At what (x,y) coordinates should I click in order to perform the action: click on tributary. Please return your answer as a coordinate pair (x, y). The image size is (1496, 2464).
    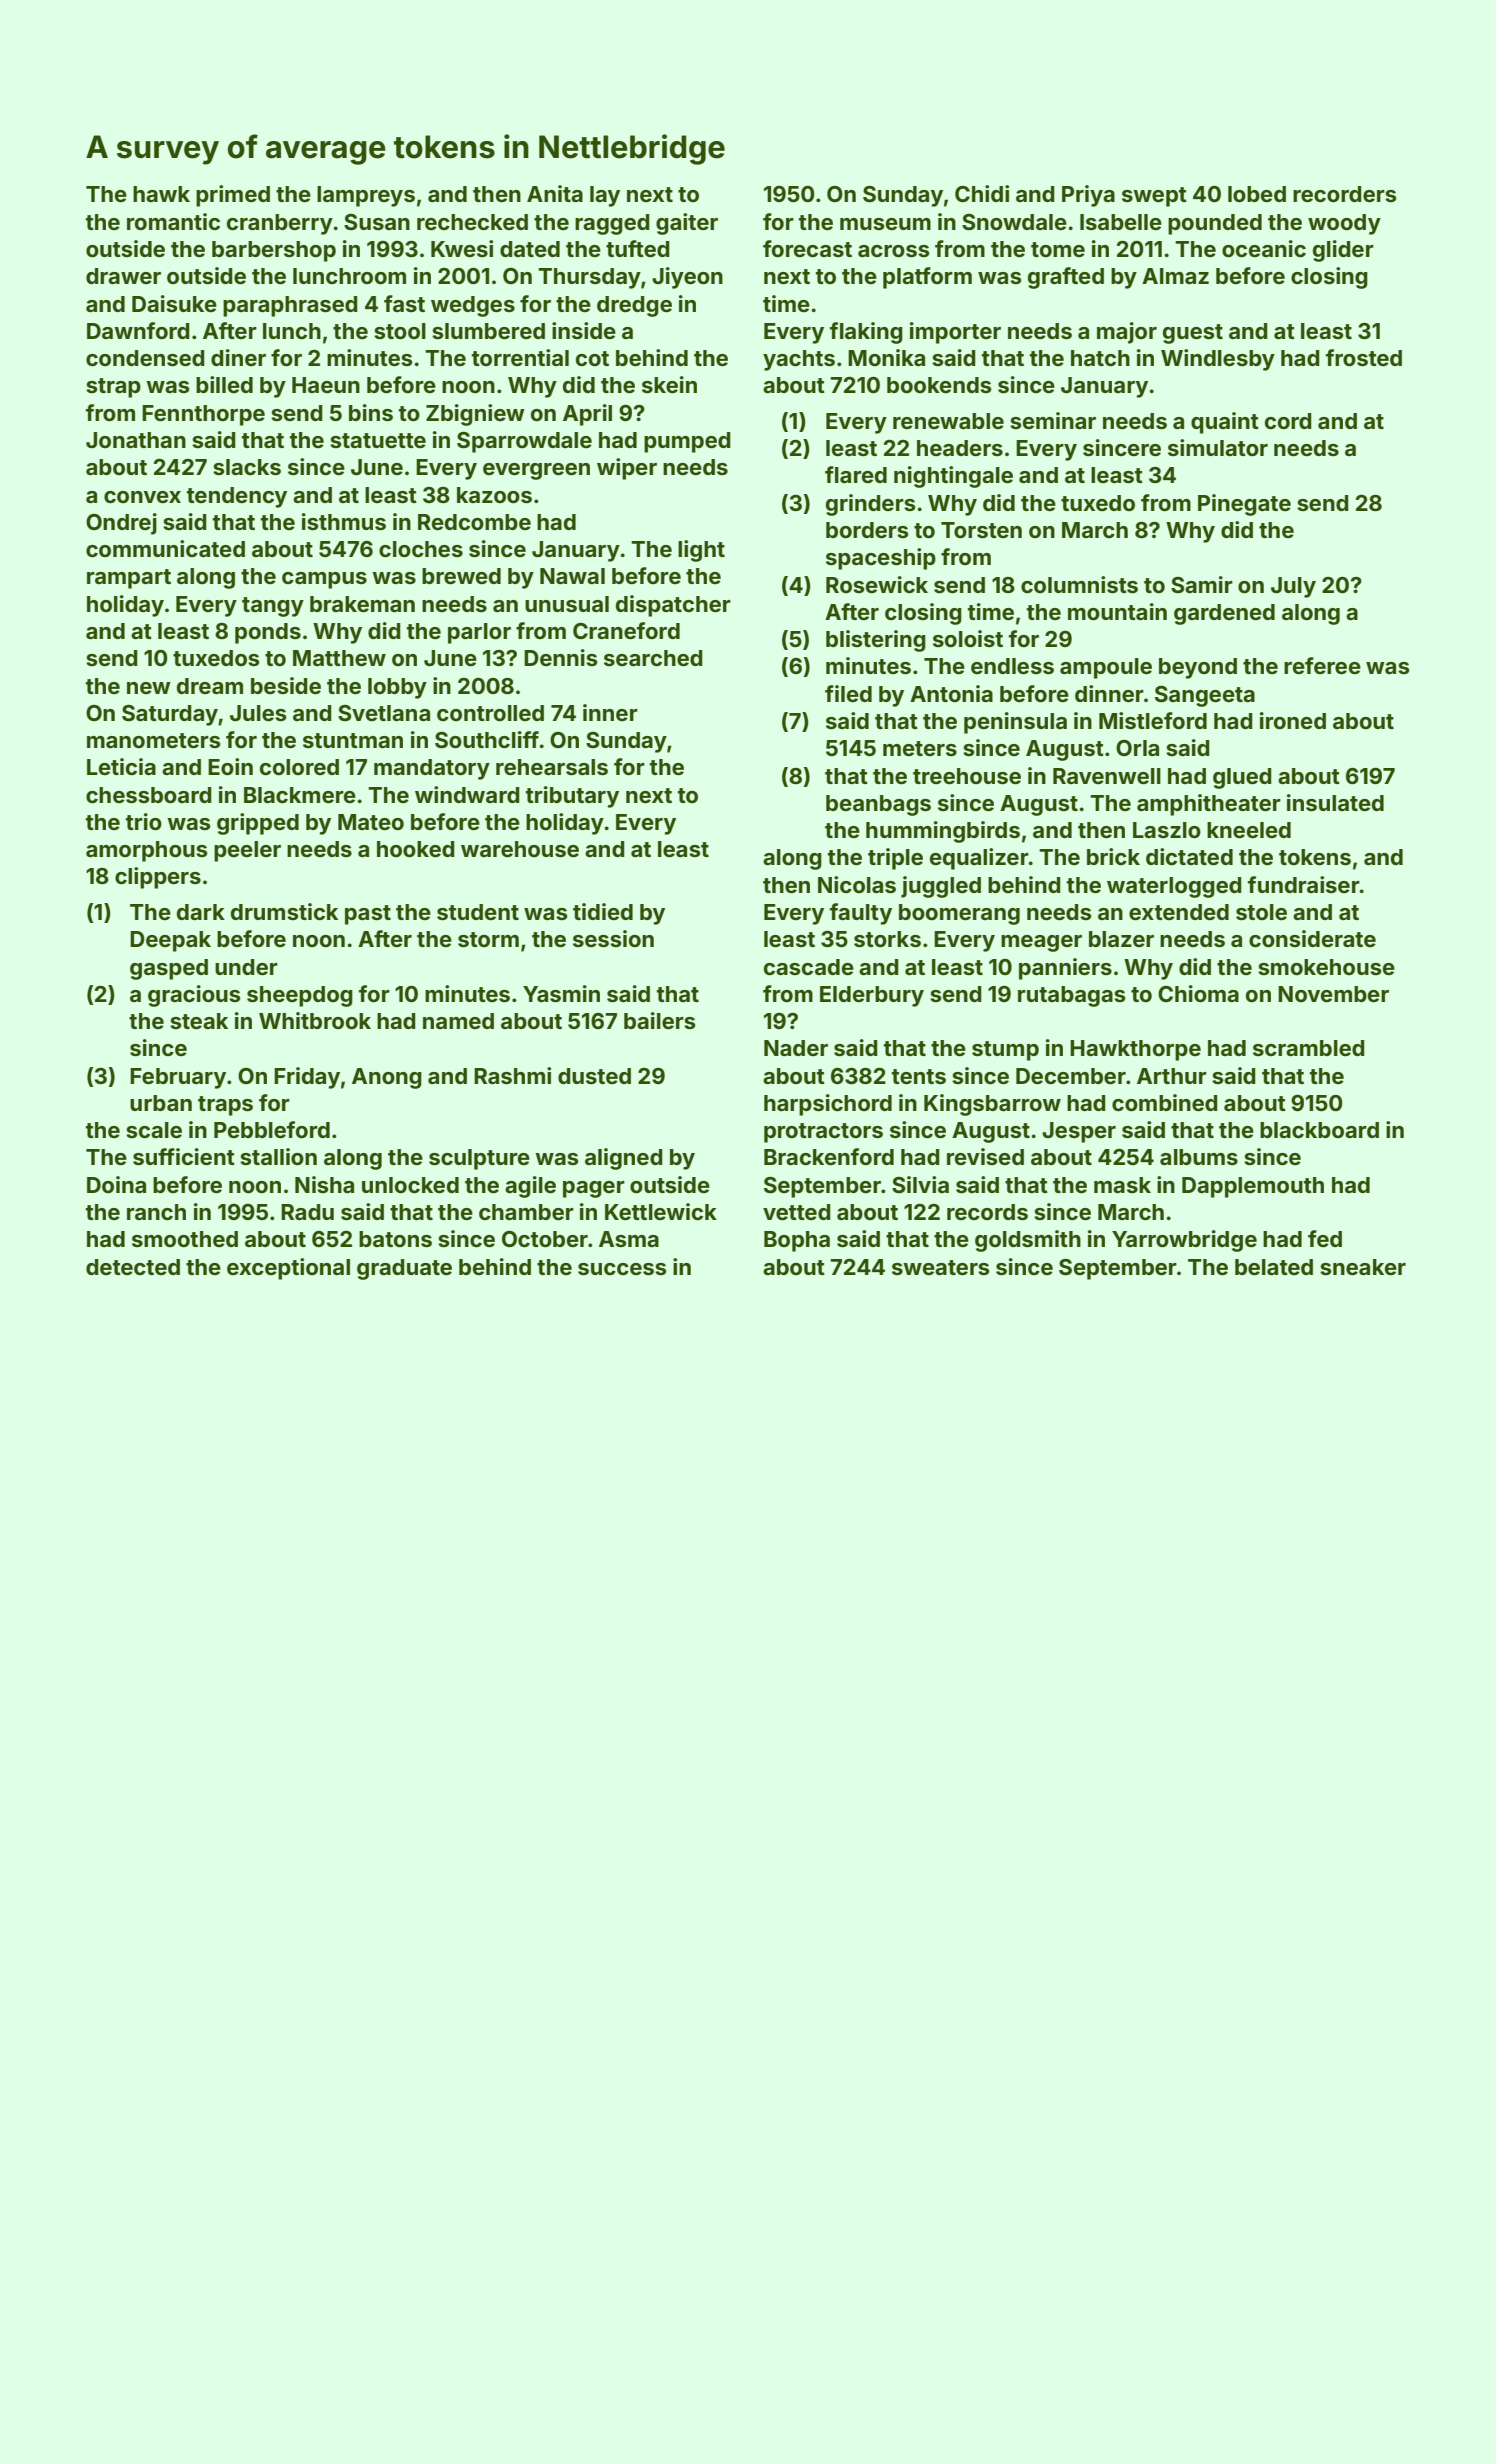
    Looking at the image, I should click on (572, 797).
